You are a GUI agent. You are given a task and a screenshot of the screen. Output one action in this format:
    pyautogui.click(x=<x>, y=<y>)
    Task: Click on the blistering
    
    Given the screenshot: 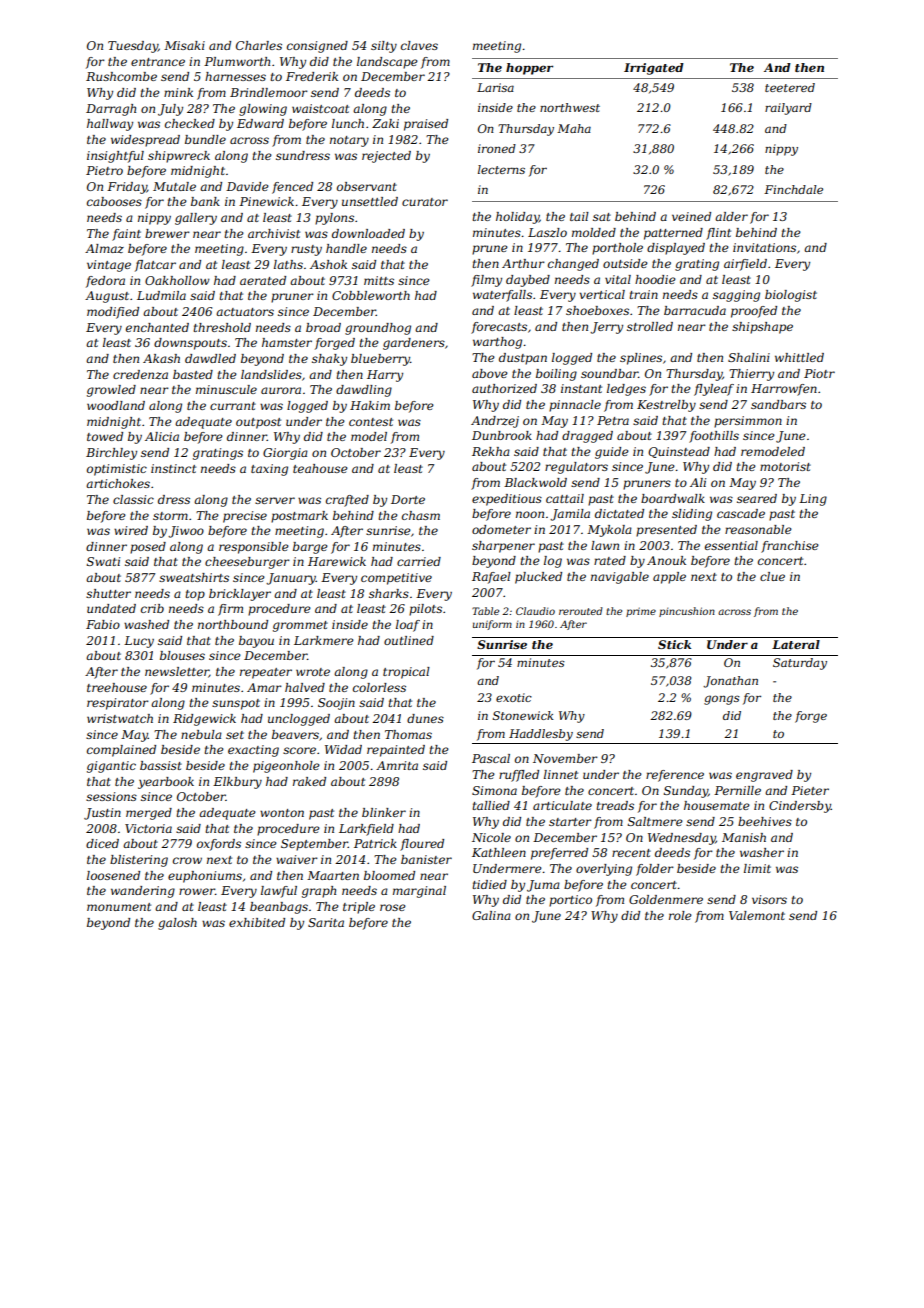 What is the action you would take?
    pyautogui.click(x=139, y=861)
